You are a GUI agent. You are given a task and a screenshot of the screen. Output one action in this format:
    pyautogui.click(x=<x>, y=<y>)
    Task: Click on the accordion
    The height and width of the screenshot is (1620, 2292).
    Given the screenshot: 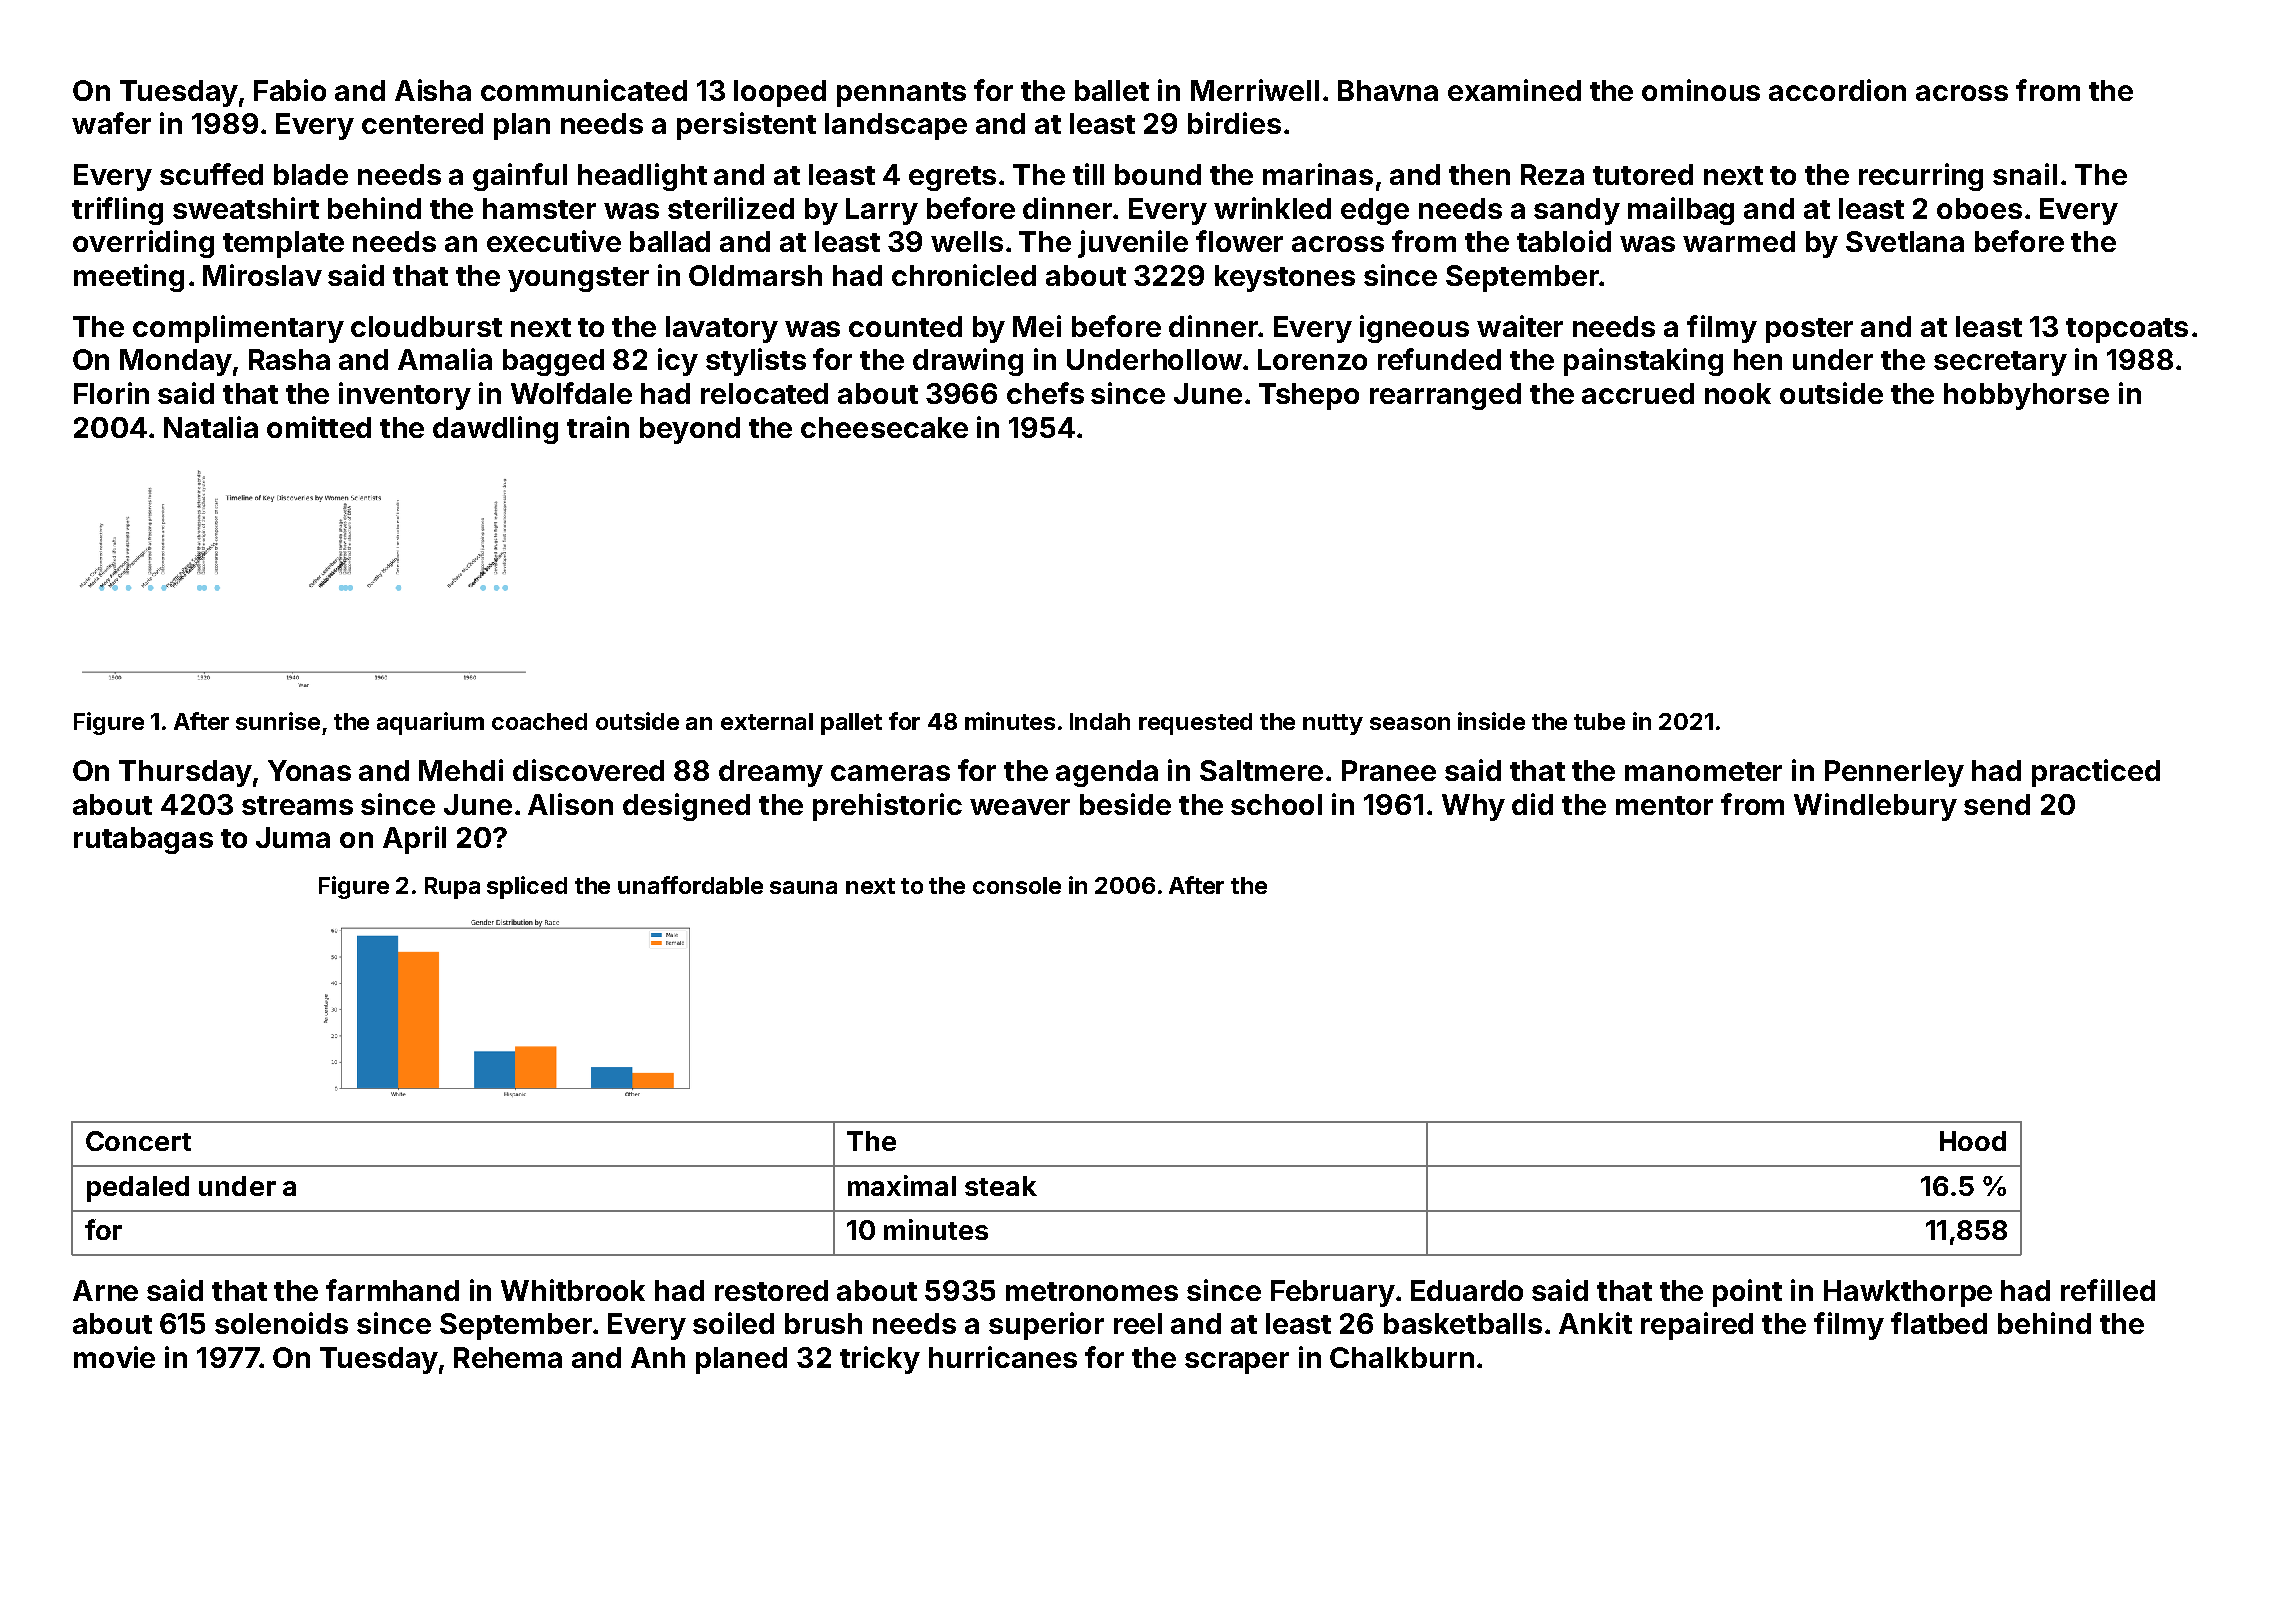 What is the action you would take?
    pyautogui.click(x=1837, y=90)
